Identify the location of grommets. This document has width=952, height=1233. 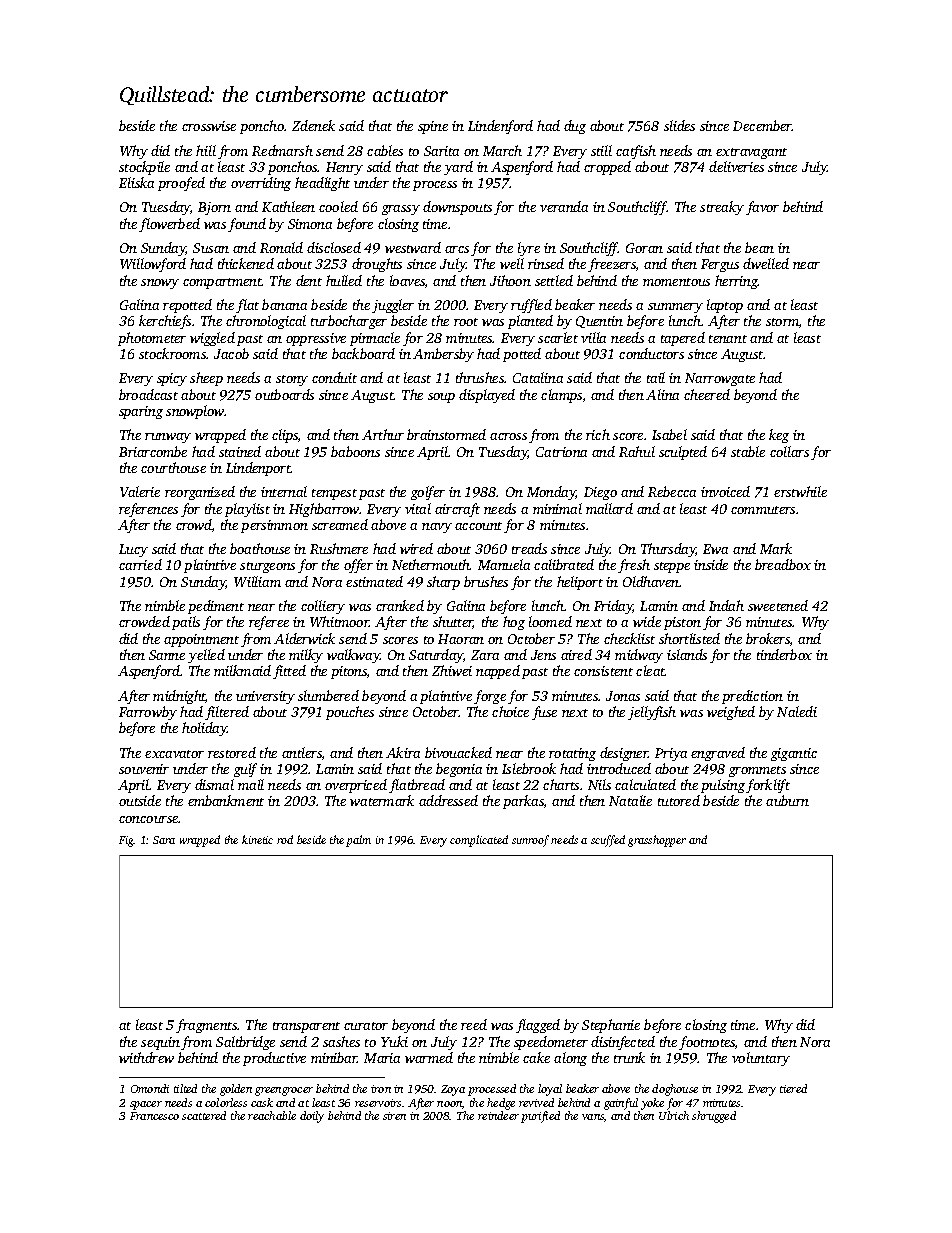
(757, 771).
